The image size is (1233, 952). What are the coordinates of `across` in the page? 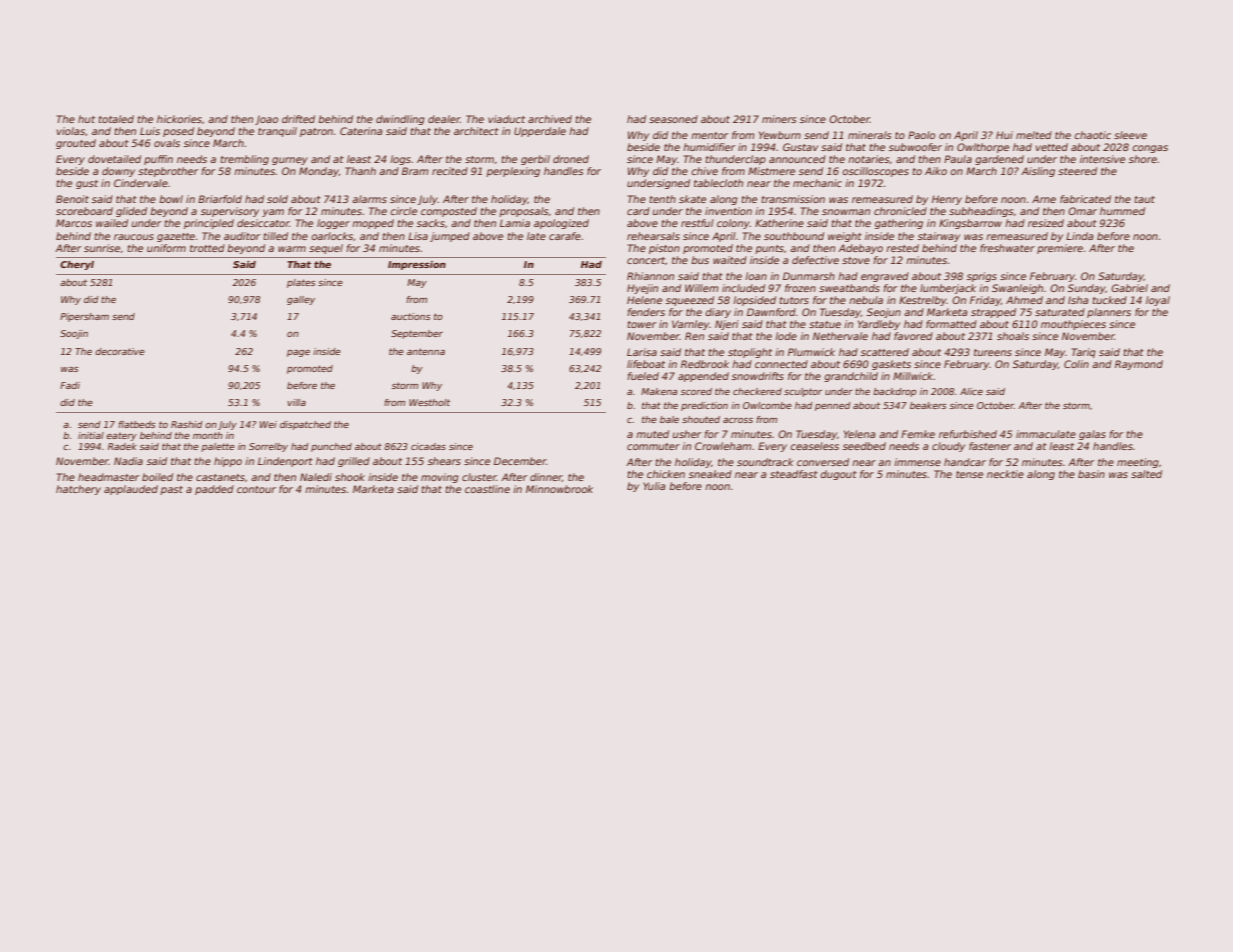 It's located at (738, 420).
